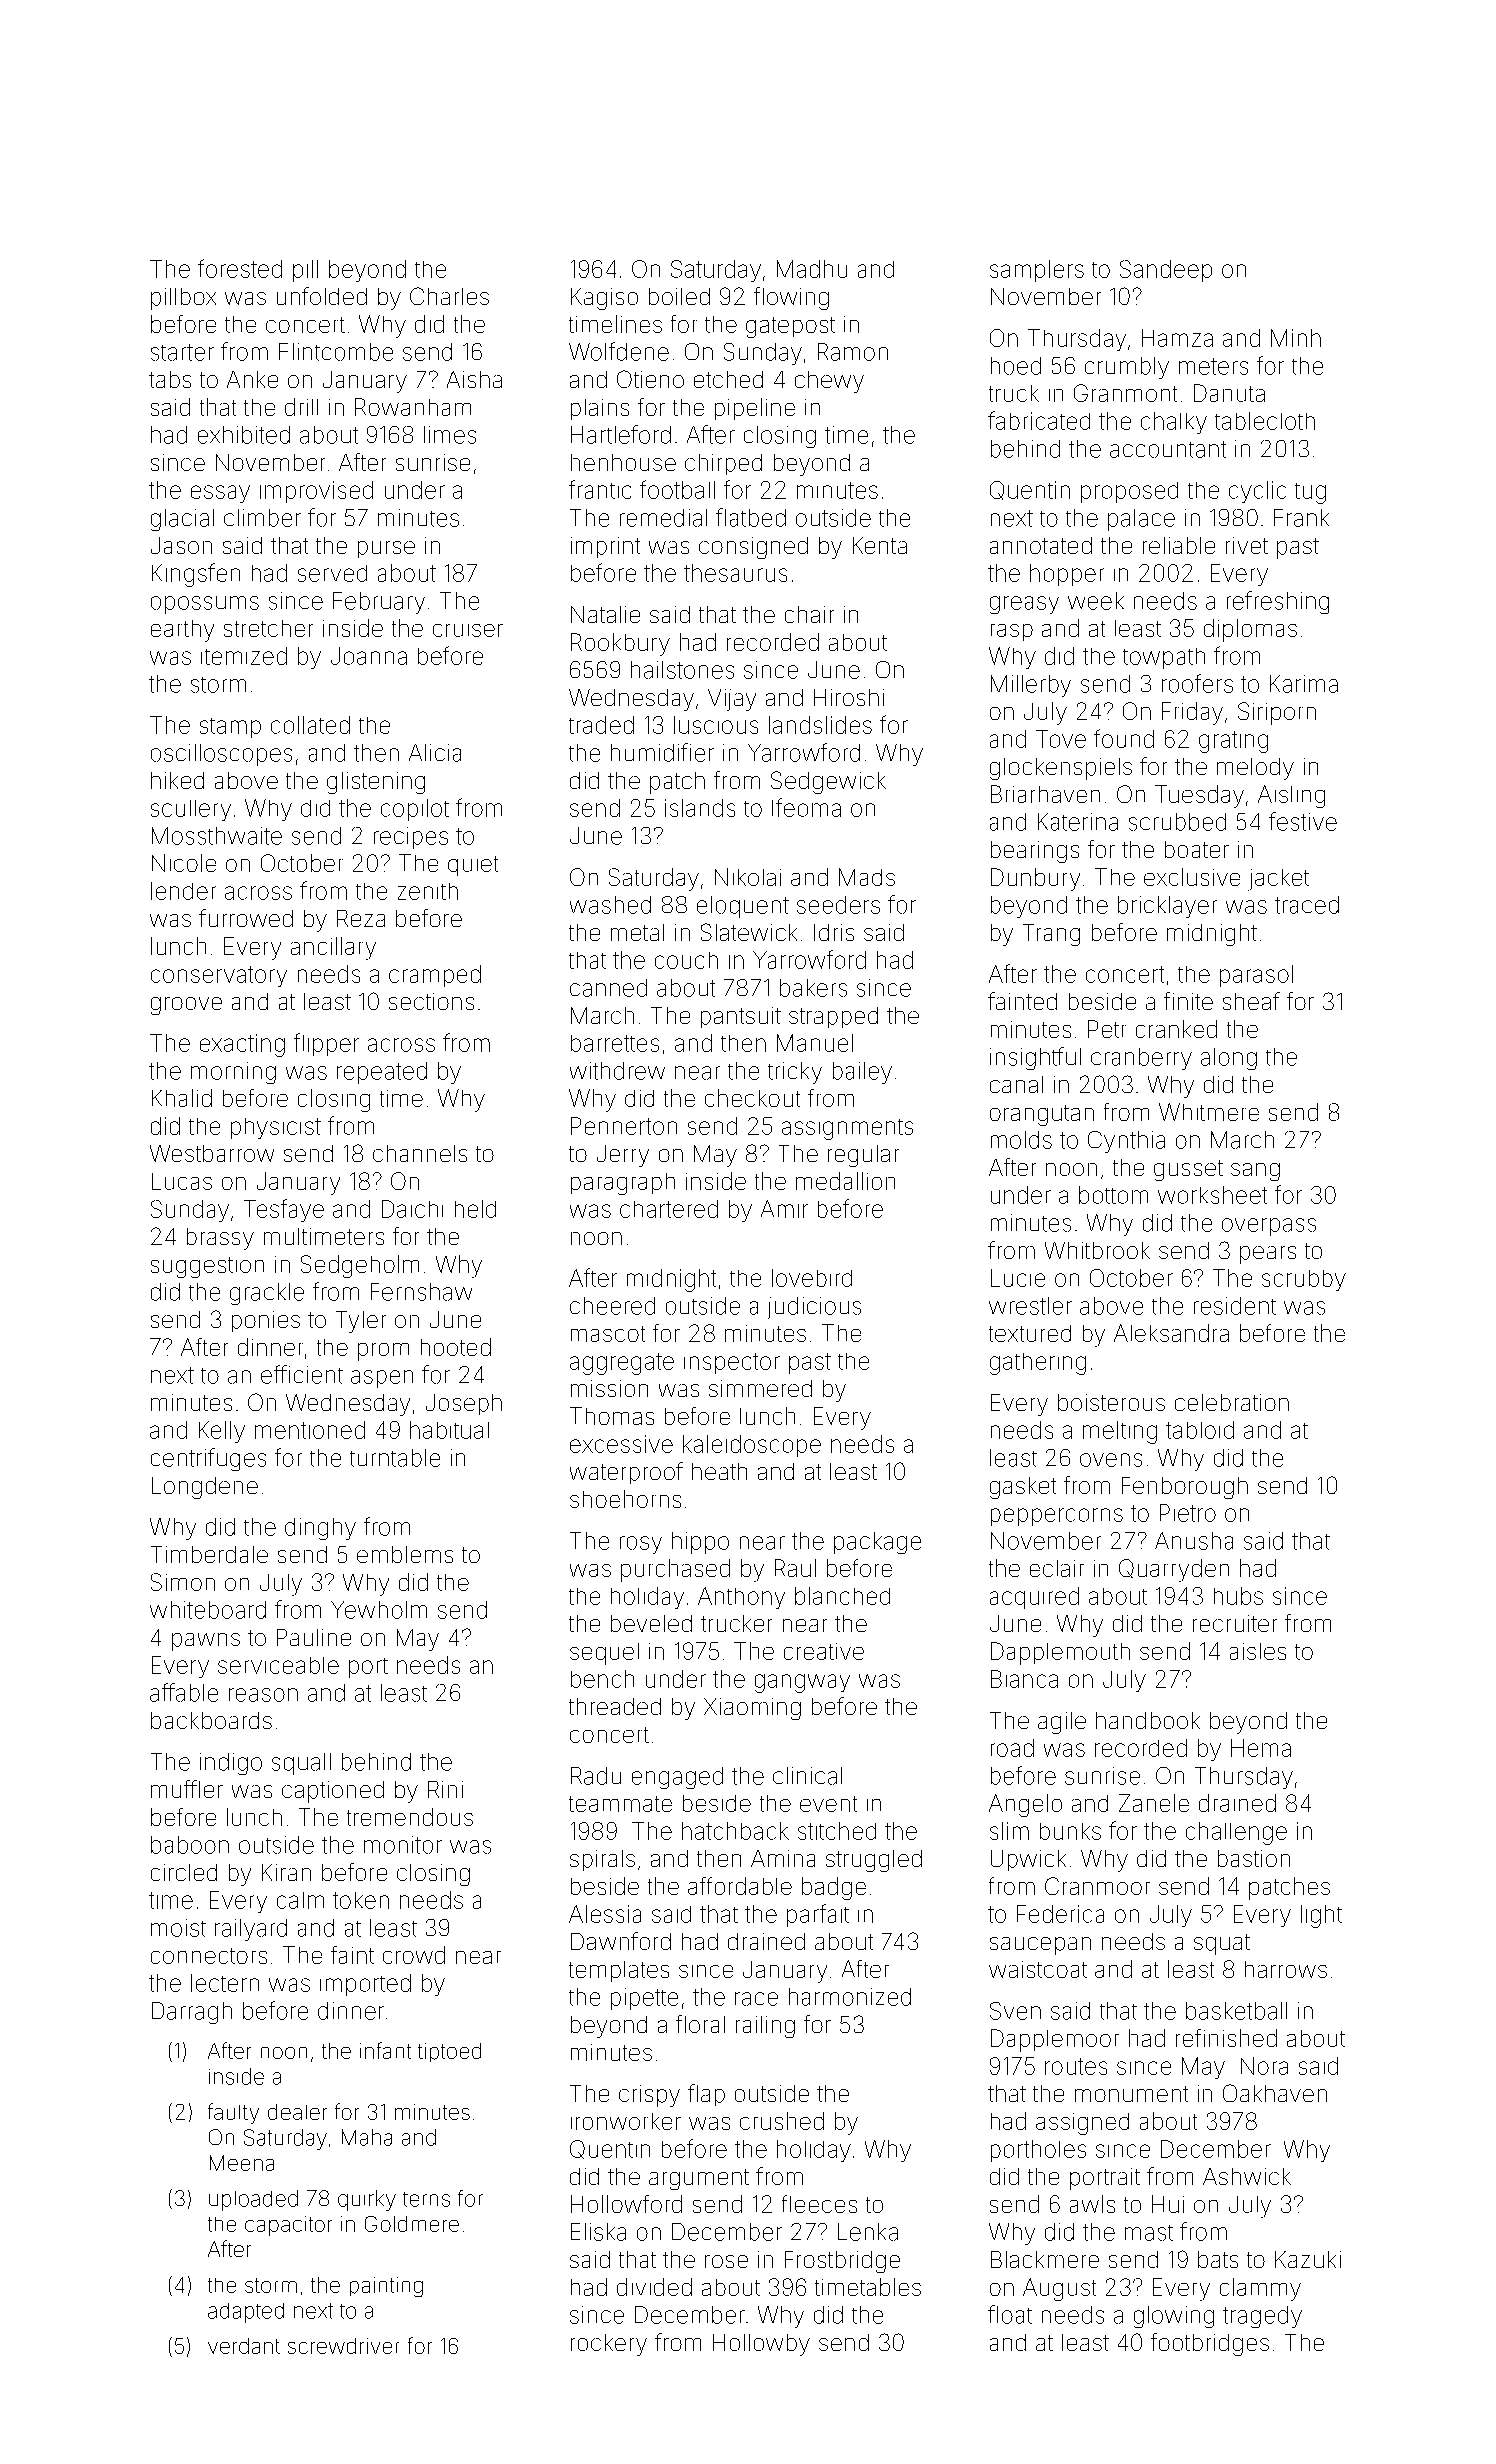  Describe the element at coordinates (246, 2313) in the page. I see `adapted` at that location.
